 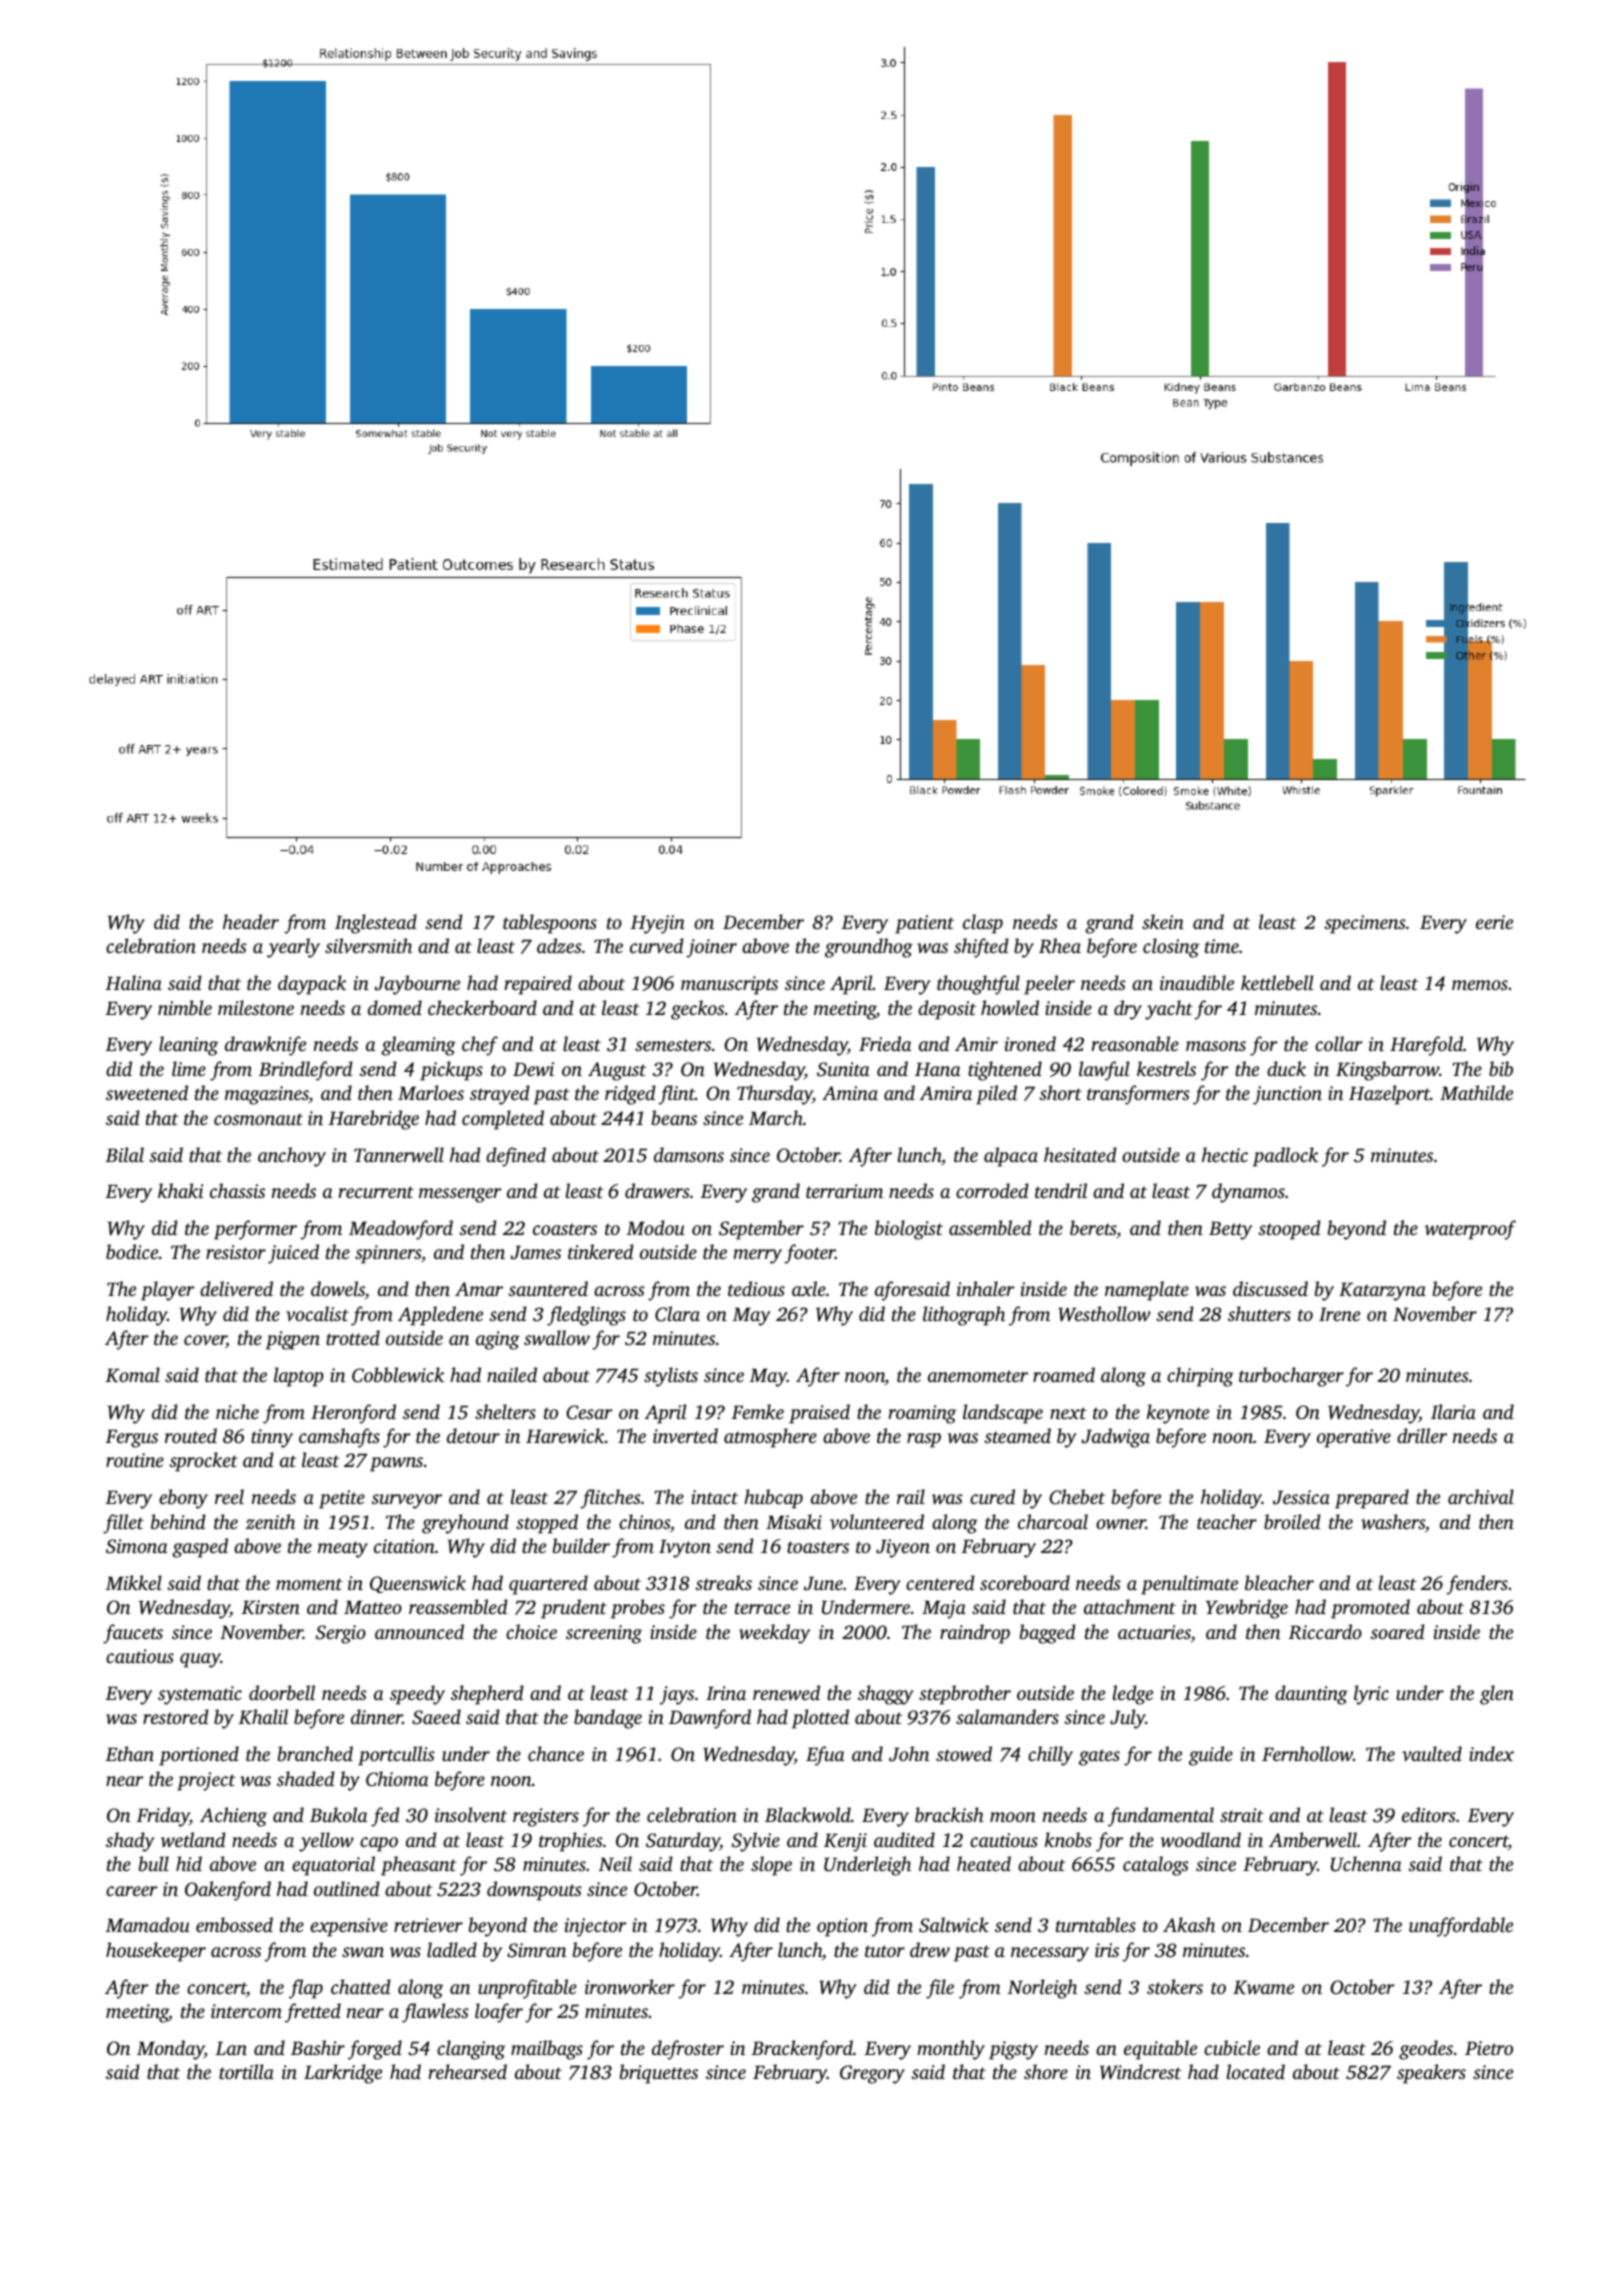 What do you see at coordinates (353, 1337) in the screenshot?
I see `trotted` at bounding box center [353, 1337].
